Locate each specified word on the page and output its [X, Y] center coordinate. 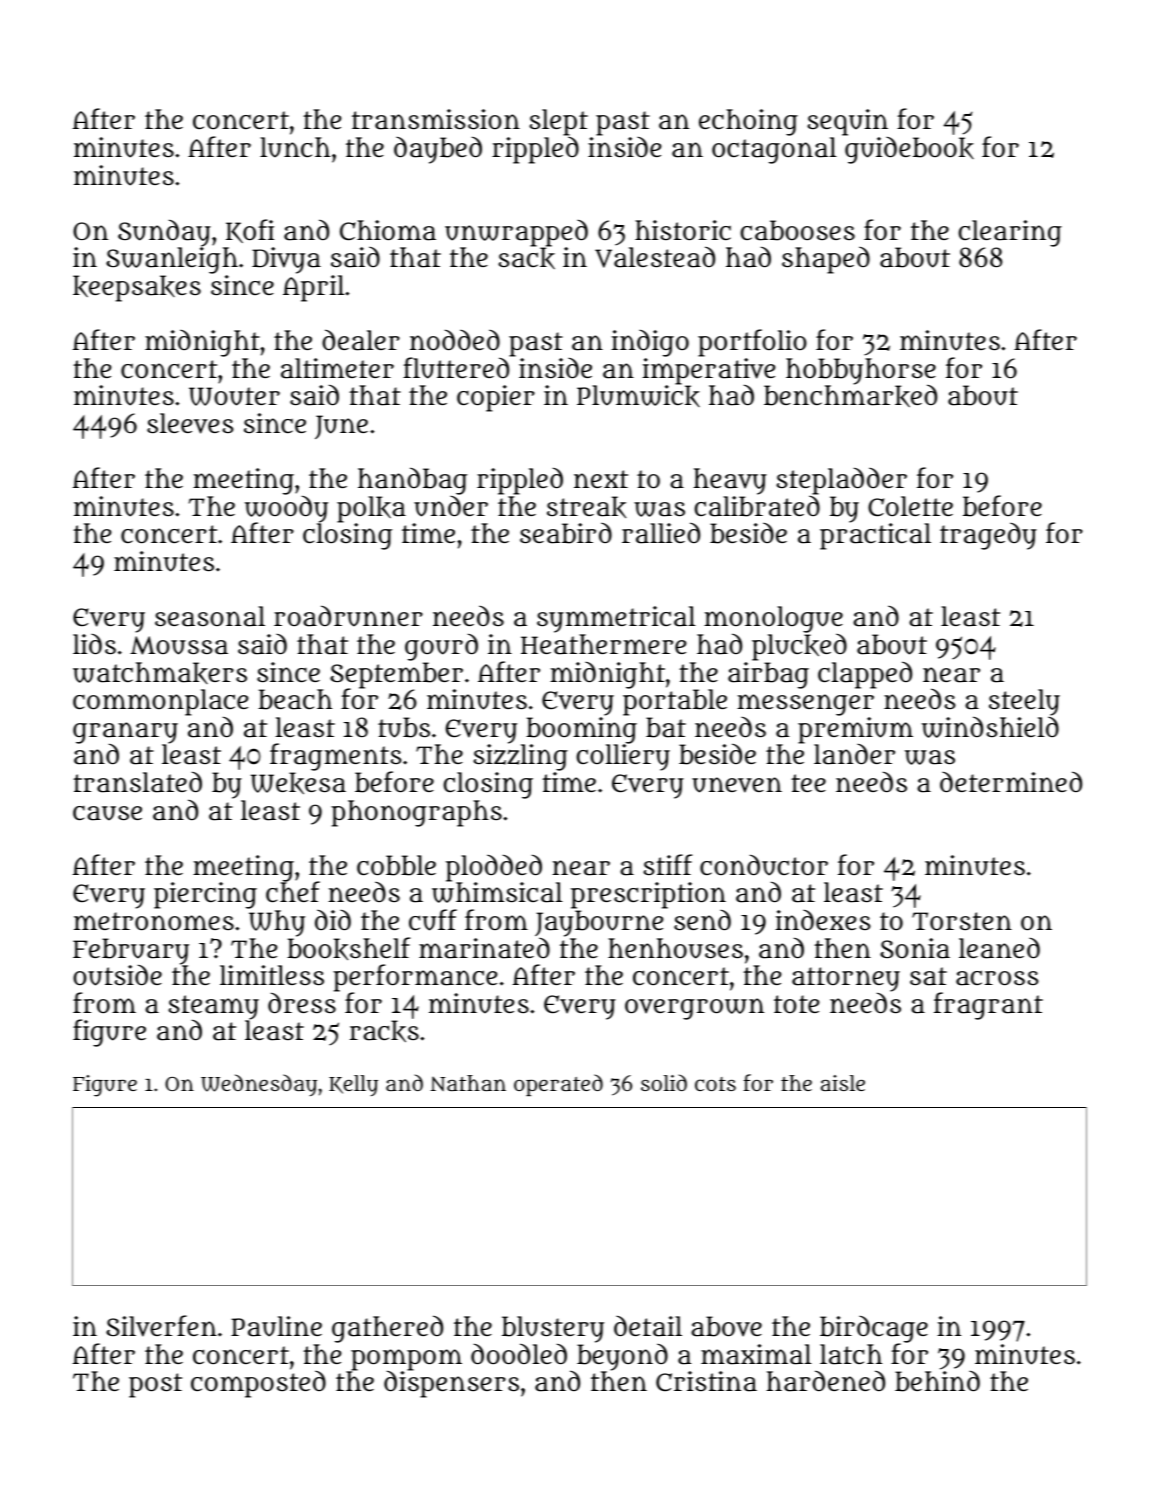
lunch [295, 147]
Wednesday [259, 1085]
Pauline [276, 1326]
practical [875, 536]
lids [94, 644]
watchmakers [160, 673]
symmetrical [616, 619]
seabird [566, 533]
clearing [1010, 234]
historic [683, 230]
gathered [387, 1329]
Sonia [915, 948]
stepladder [841, 481]
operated [558, 1085]
